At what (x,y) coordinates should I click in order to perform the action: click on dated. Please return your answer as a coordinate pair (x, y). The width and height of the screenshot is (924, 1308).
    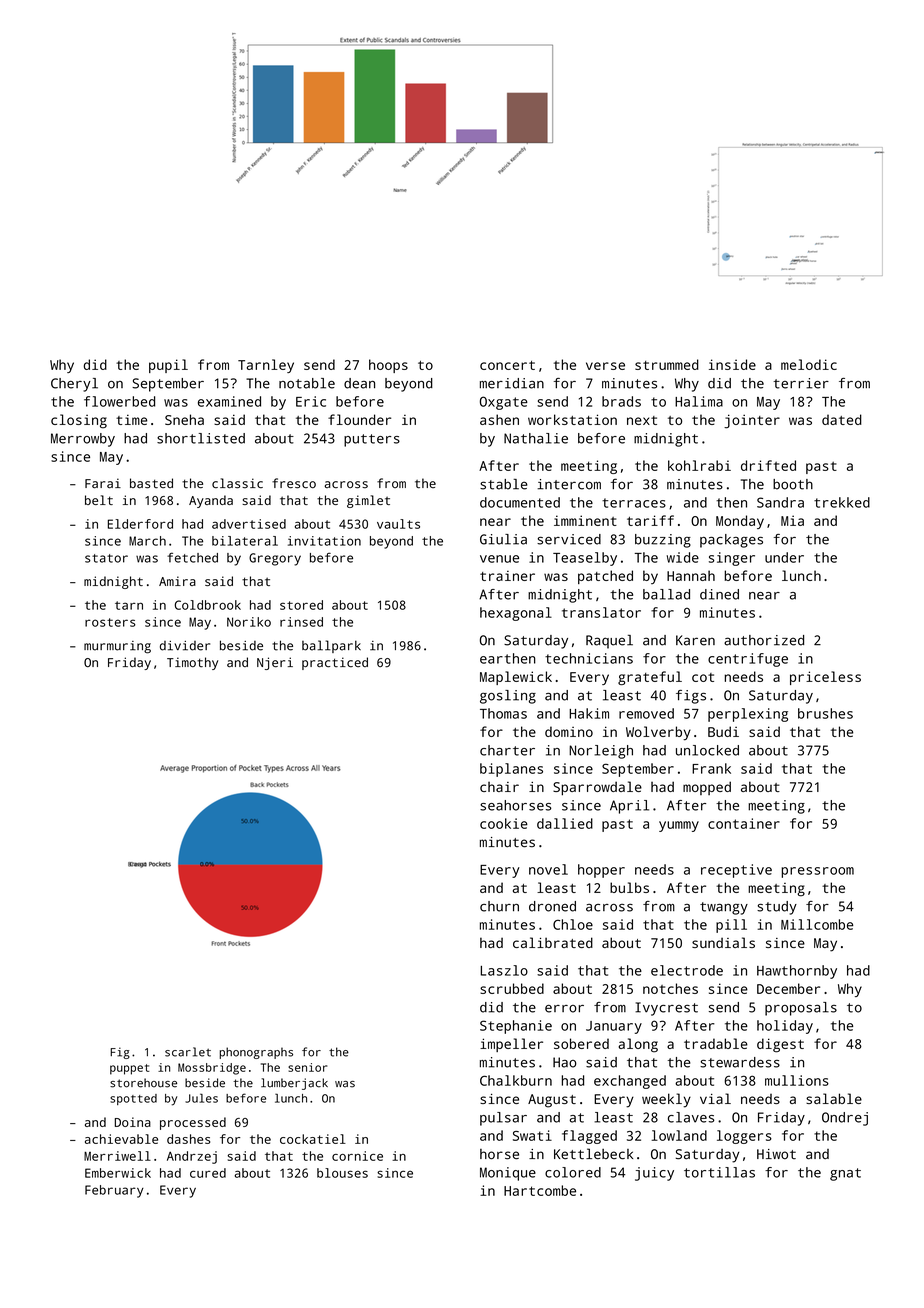
    Looking at the image, I should click on (842, 419).
